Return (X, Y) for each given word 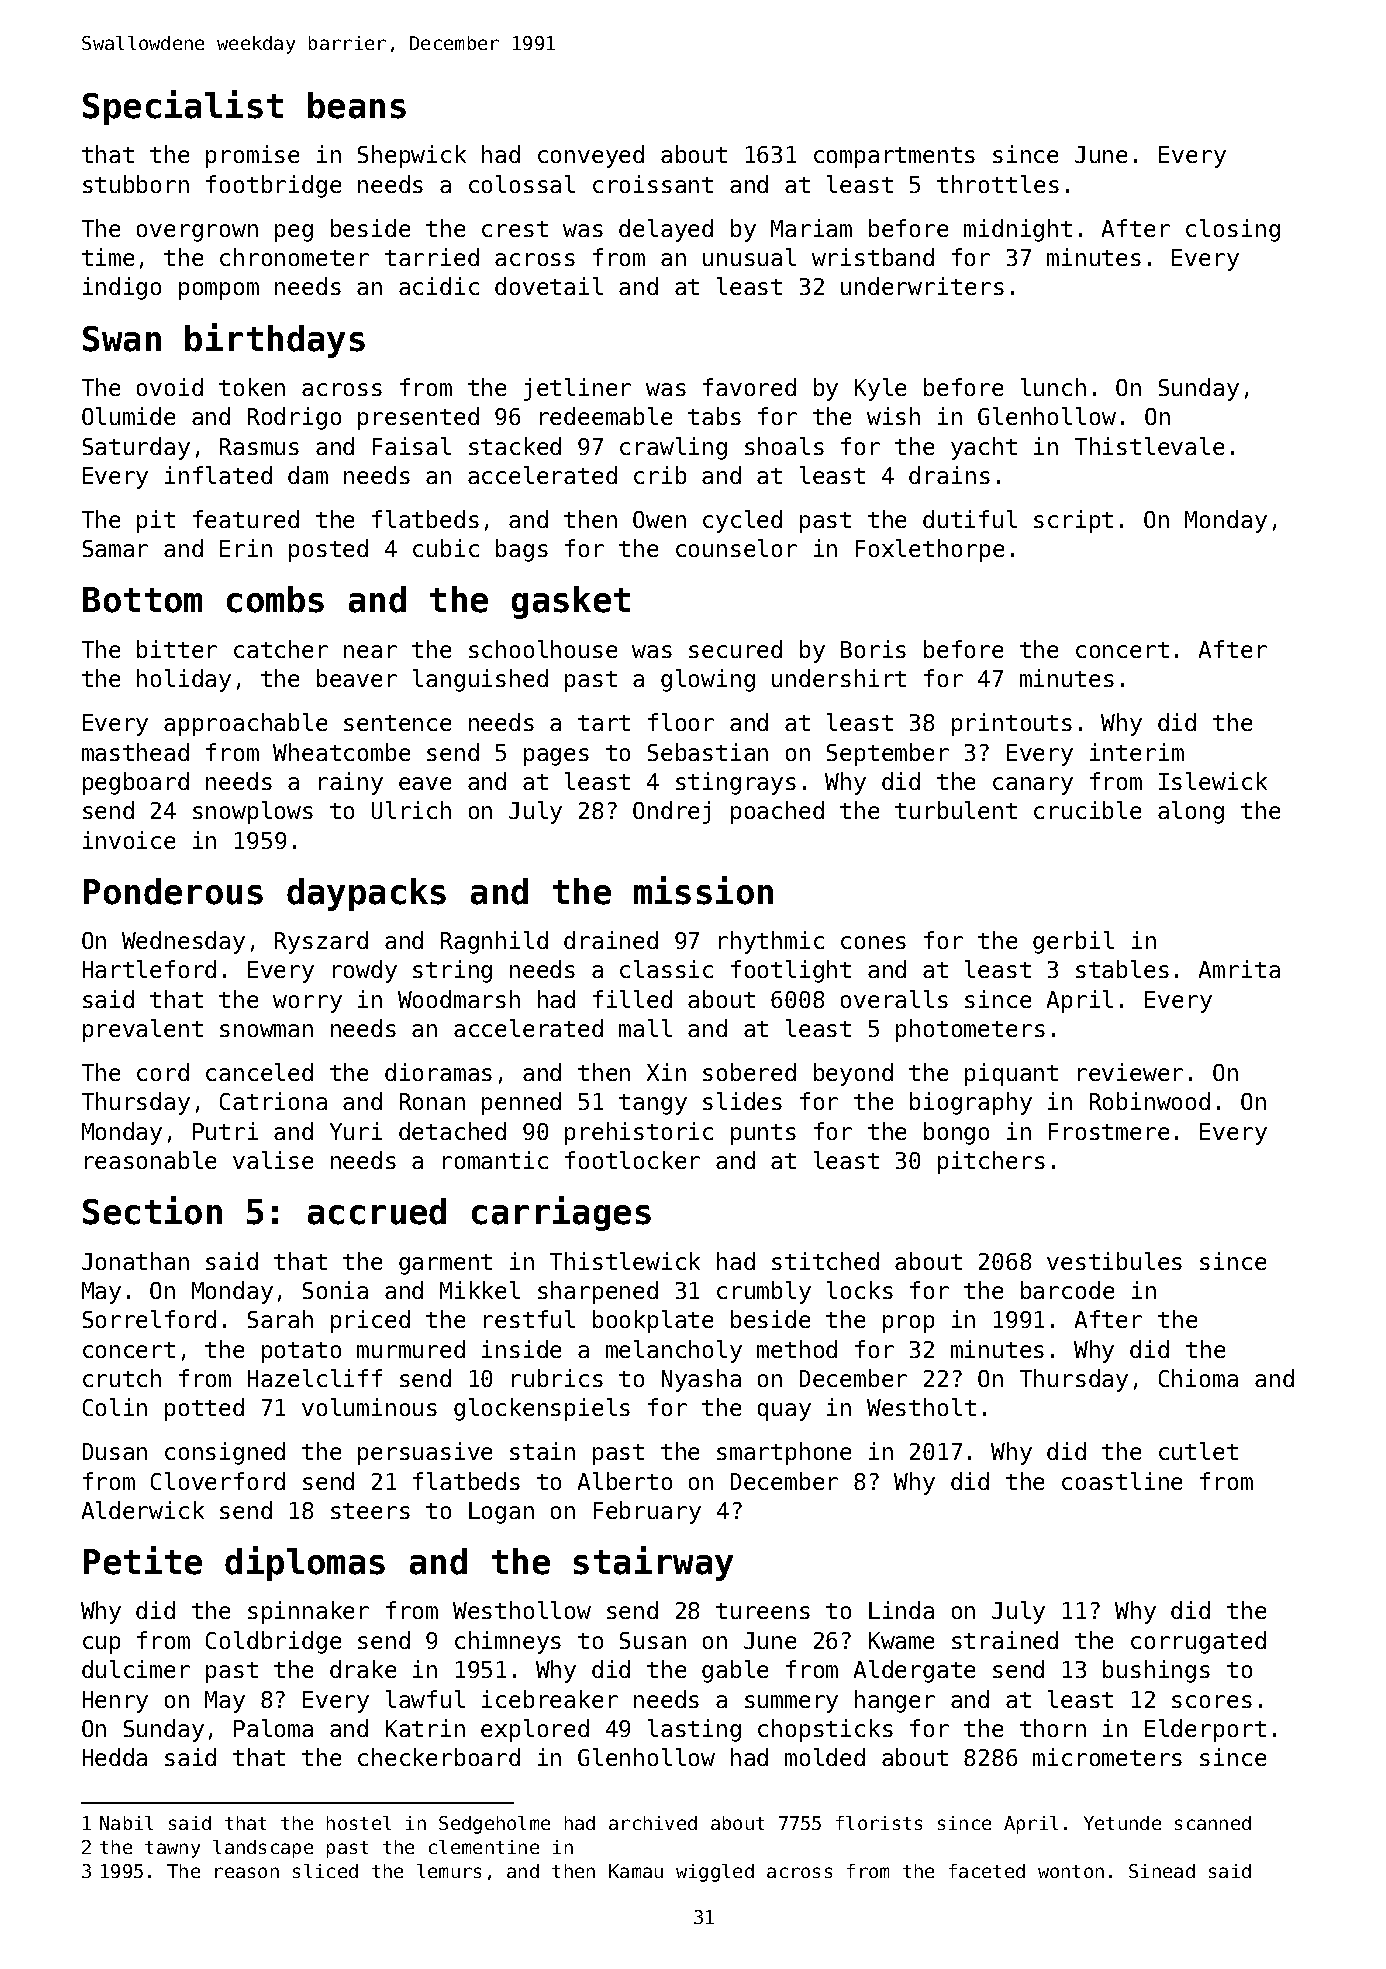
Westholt (921, 1407)
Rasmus (259, 446)
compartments (894, 157)
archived (653, 1823)
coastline (1122, 1481)
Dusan (115, 1451)
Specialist (183, 107)
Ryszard (321, 942)
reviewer (1130, 1072)
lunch (1053, 387)
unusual (749, 257)
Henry (115, 1702)
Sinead (1162, 1871)
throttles (998, 184)
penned (521, 1103)
